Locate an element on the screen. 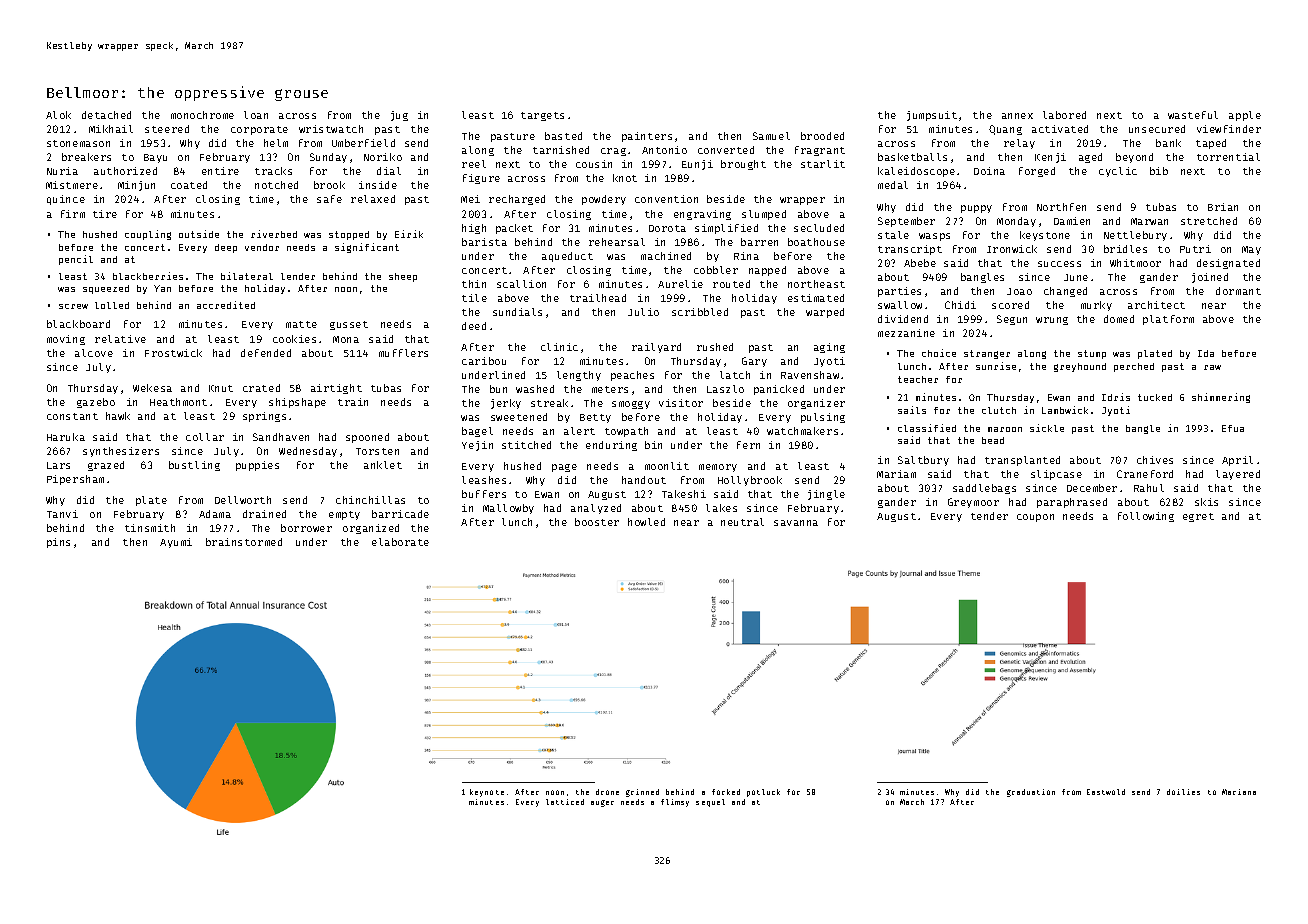 The width and height of the screenshot is (1308, 924). Mei is located at coordinates (470, 199).
